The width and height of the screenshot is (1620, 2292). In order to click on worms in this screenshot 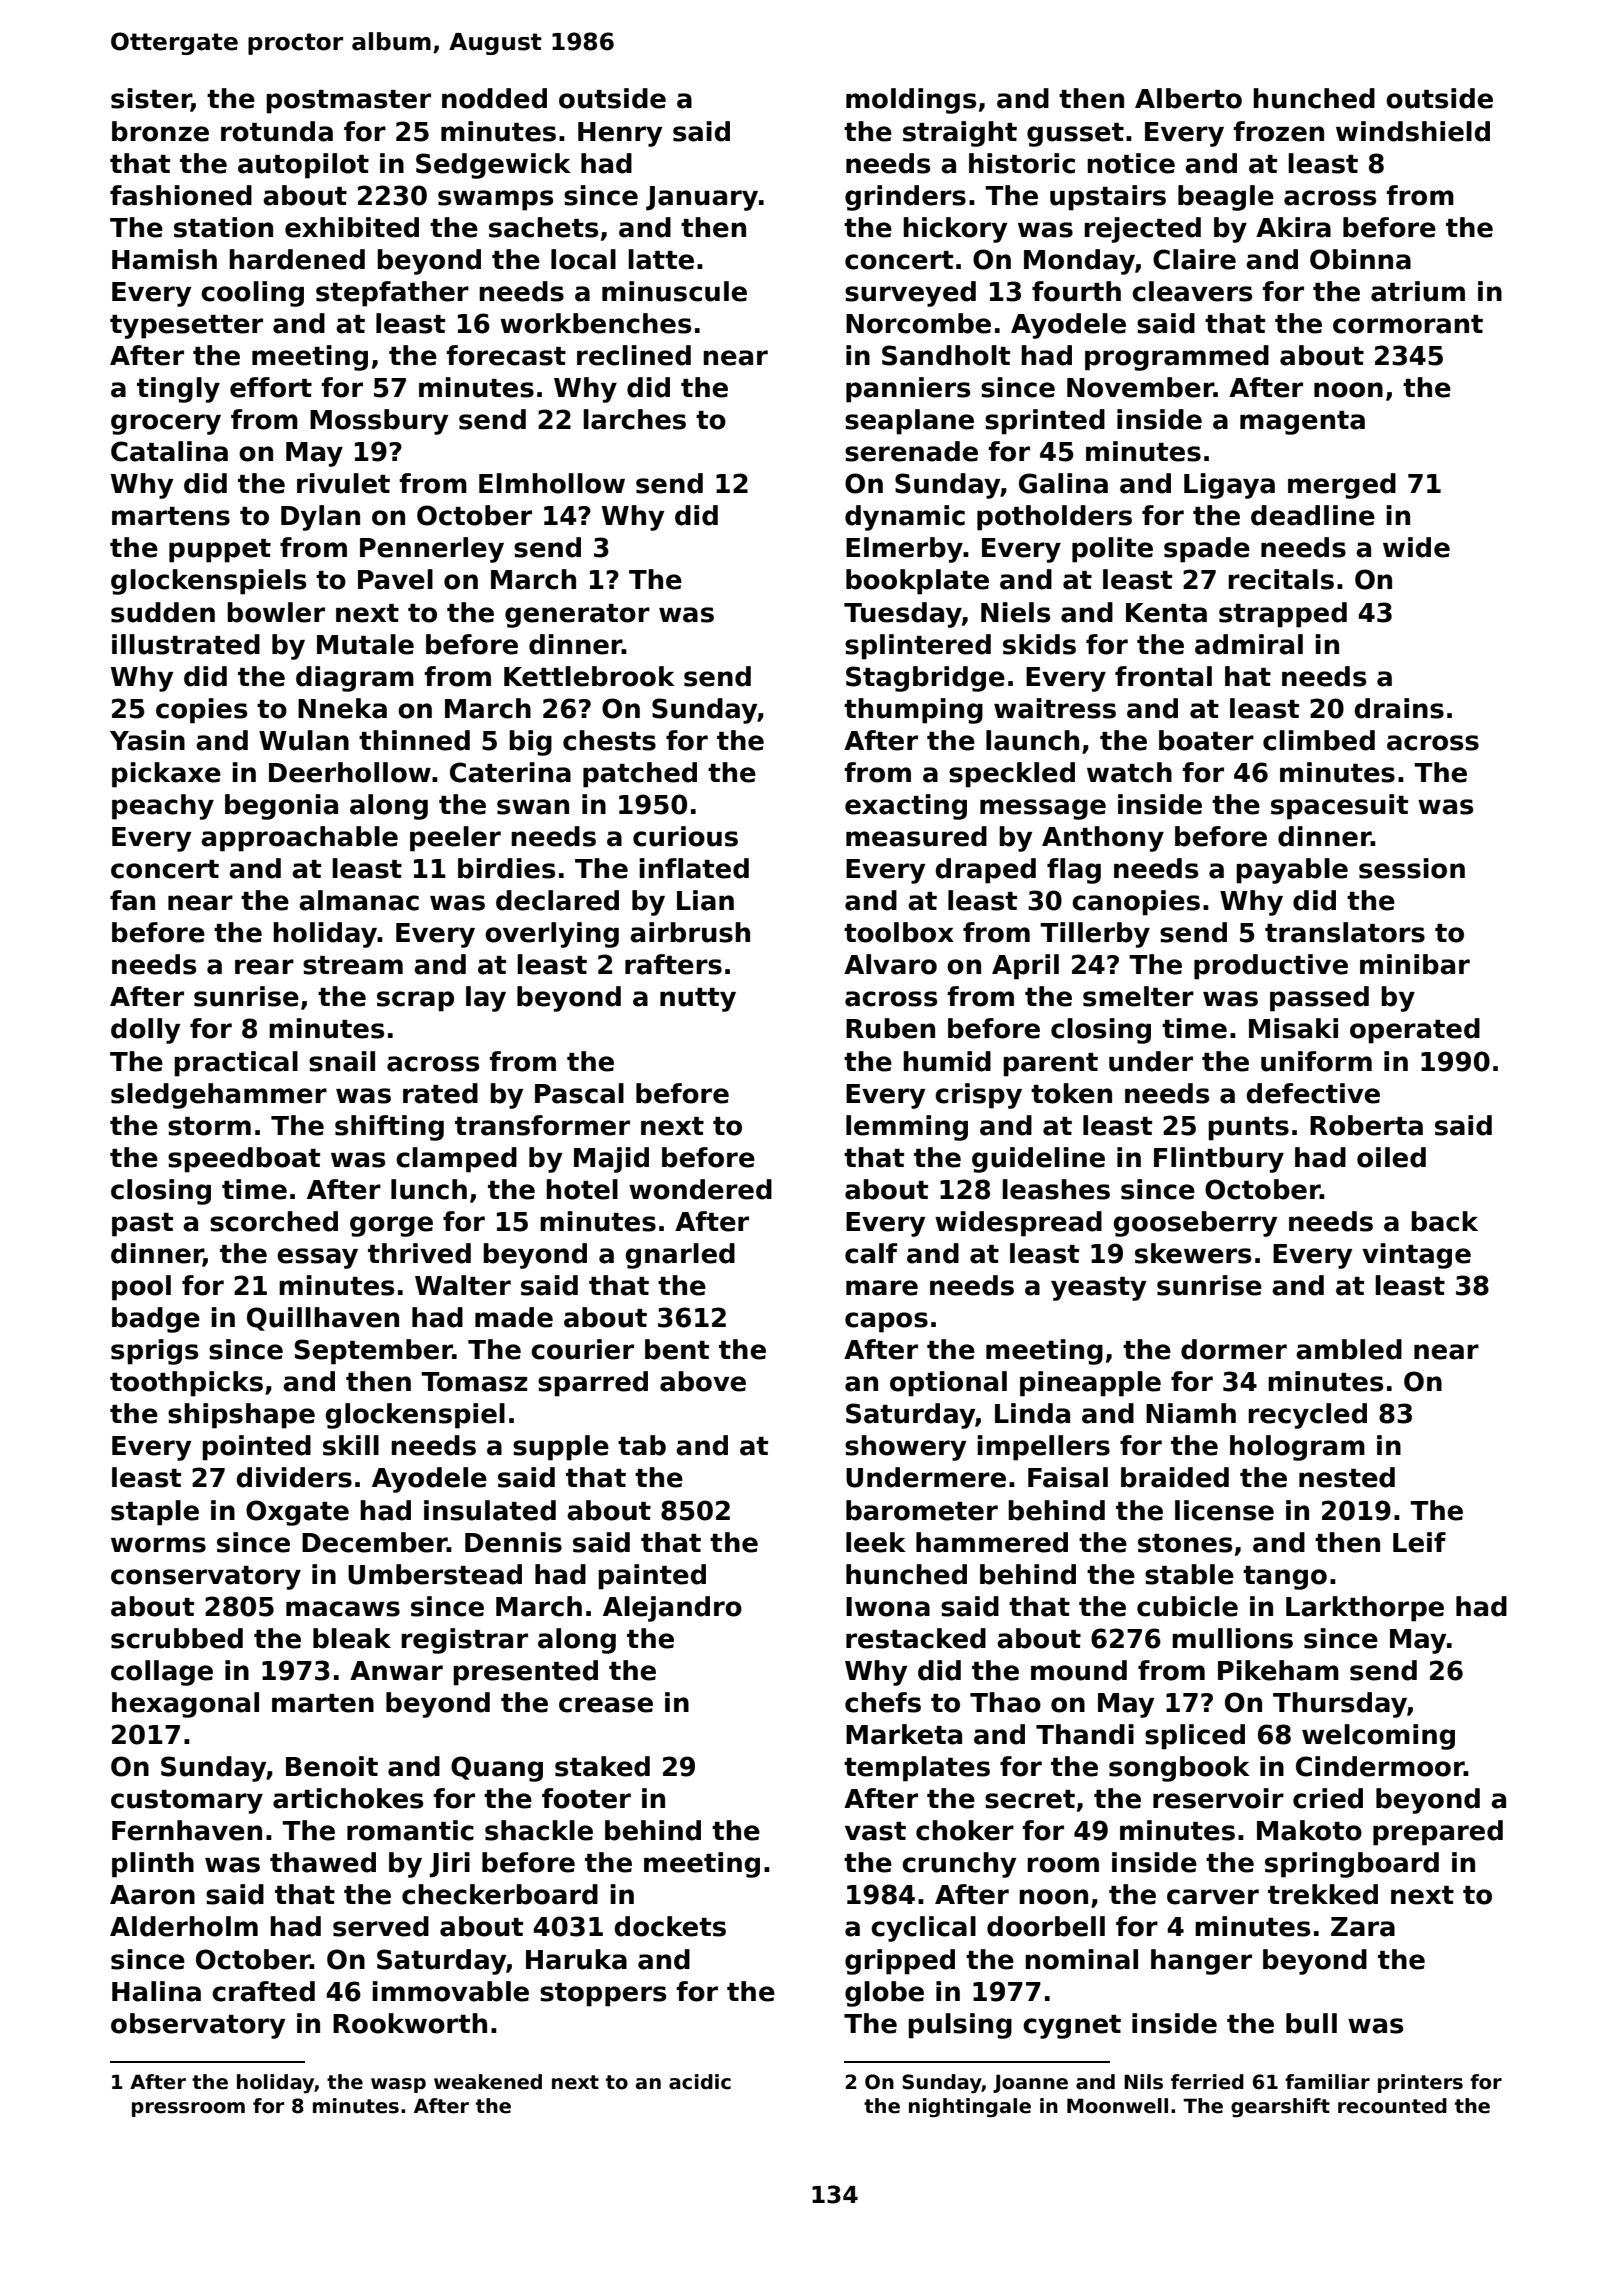, I will do `click(158, 1545)`.
